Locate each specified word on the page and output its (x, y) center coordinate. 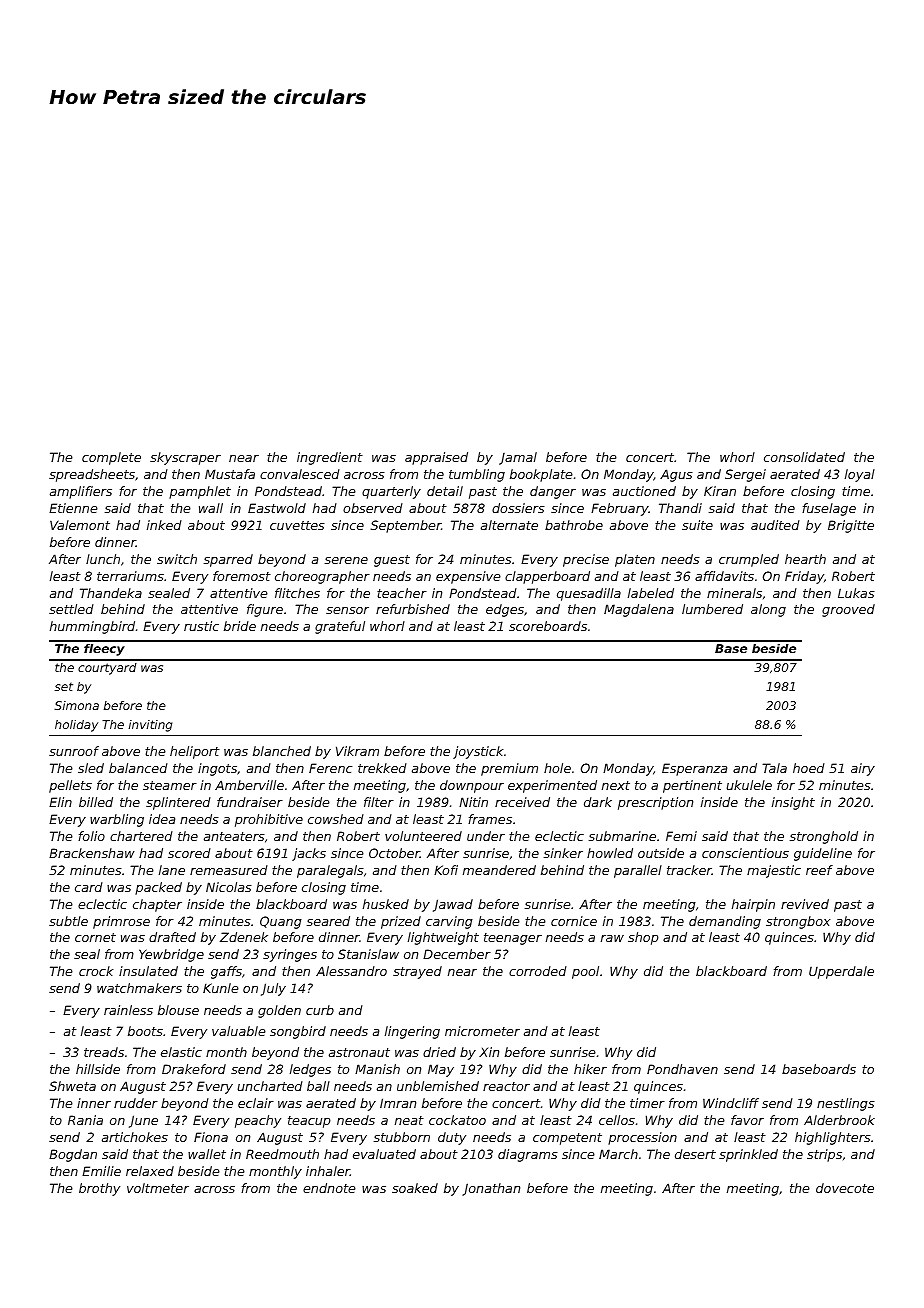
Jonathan (491, 1189)
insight (793, 803)
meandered (499, 870)
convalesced (300, 474)
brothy (99, 1189)
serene (346, 560)
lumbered (712, 609)
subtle (68, 921)
